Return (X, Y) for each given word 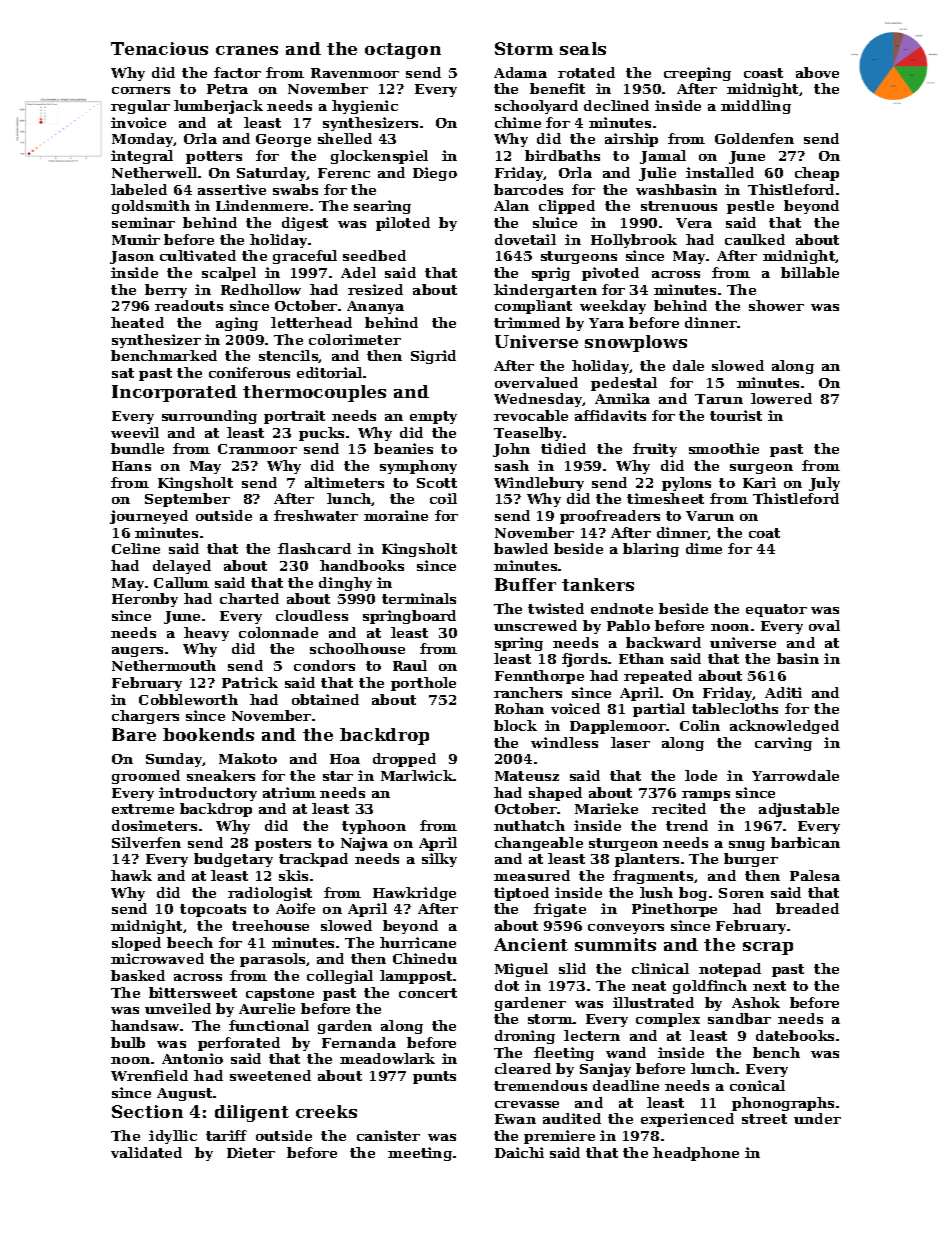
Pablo (628, 625)
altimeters (344, 482)
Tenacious (159, 48)
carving (783, 744)
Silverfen (146, 842)
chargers (145, 717)
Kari (759, 482)
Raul (410, 665)
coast (763, 73)
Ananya (375, 307)
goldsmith (151, 207)
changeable (539, 844)
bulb (128, 1042)
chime (518, 122)
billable (810, 272)
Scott (437, 483)
